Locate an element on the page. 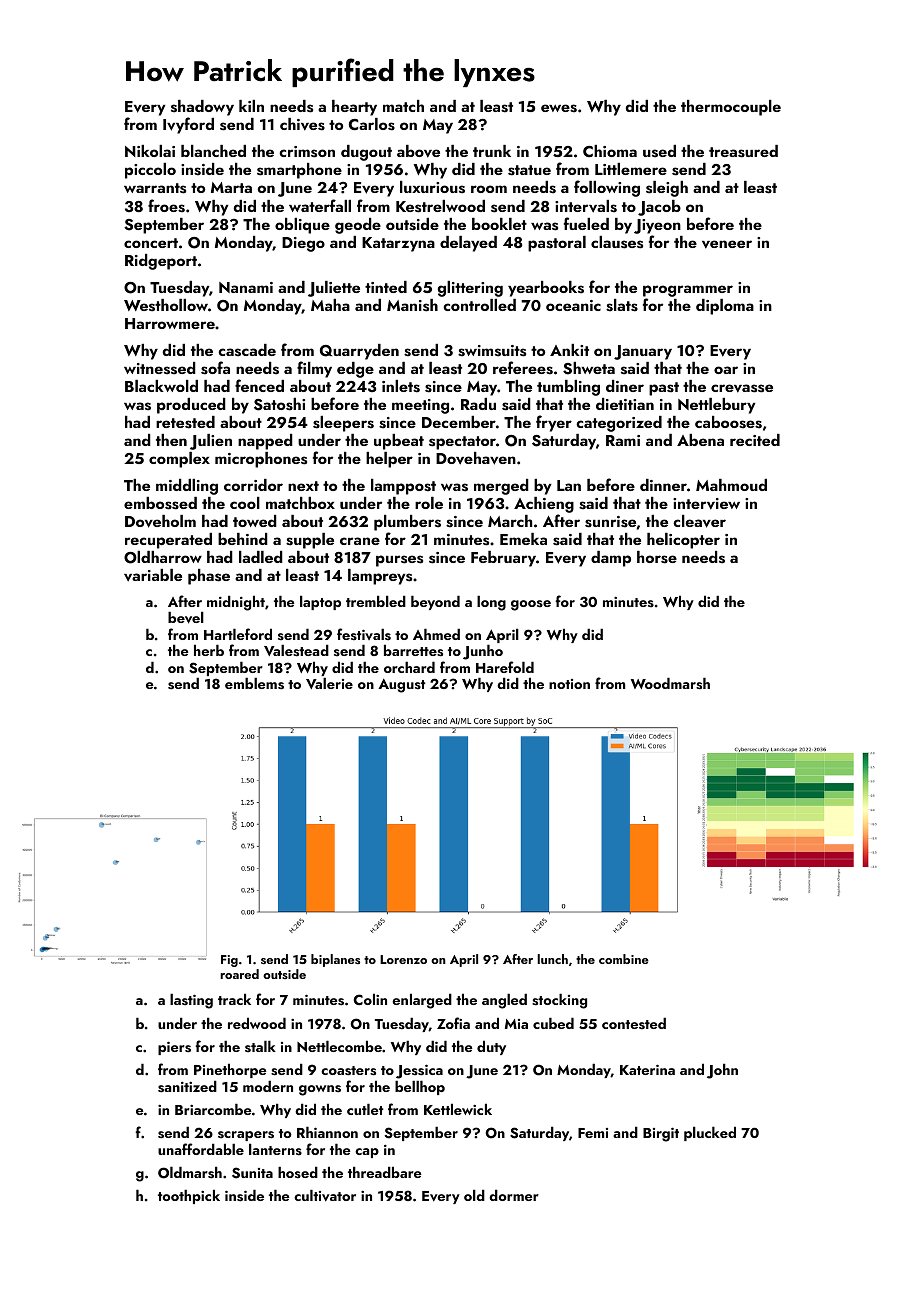 This page has width=908, height=1316. froes is located at coordinates (166, 206).
